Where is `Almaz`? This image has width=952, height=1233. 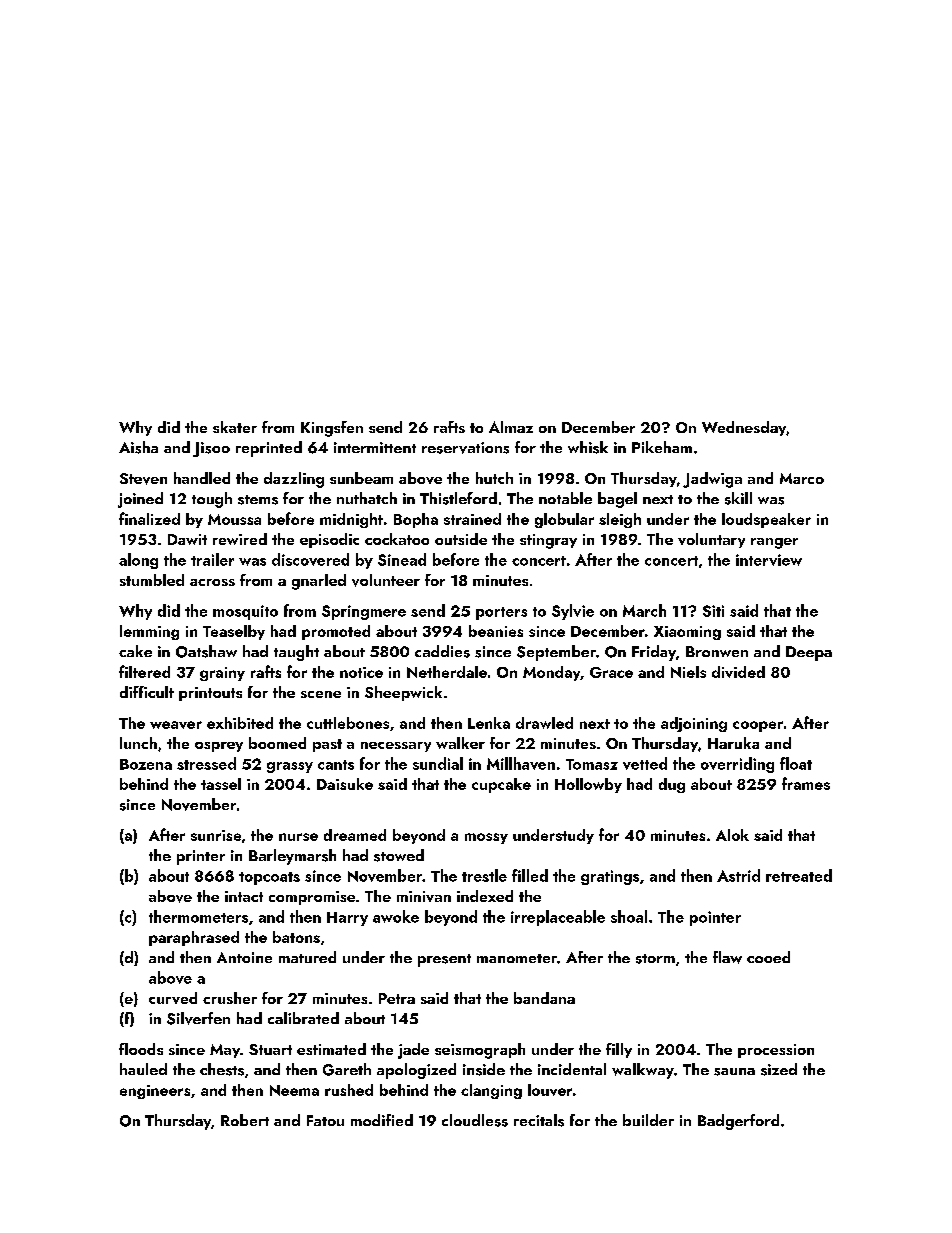
Almaz is located at coordinates (511, 427).
